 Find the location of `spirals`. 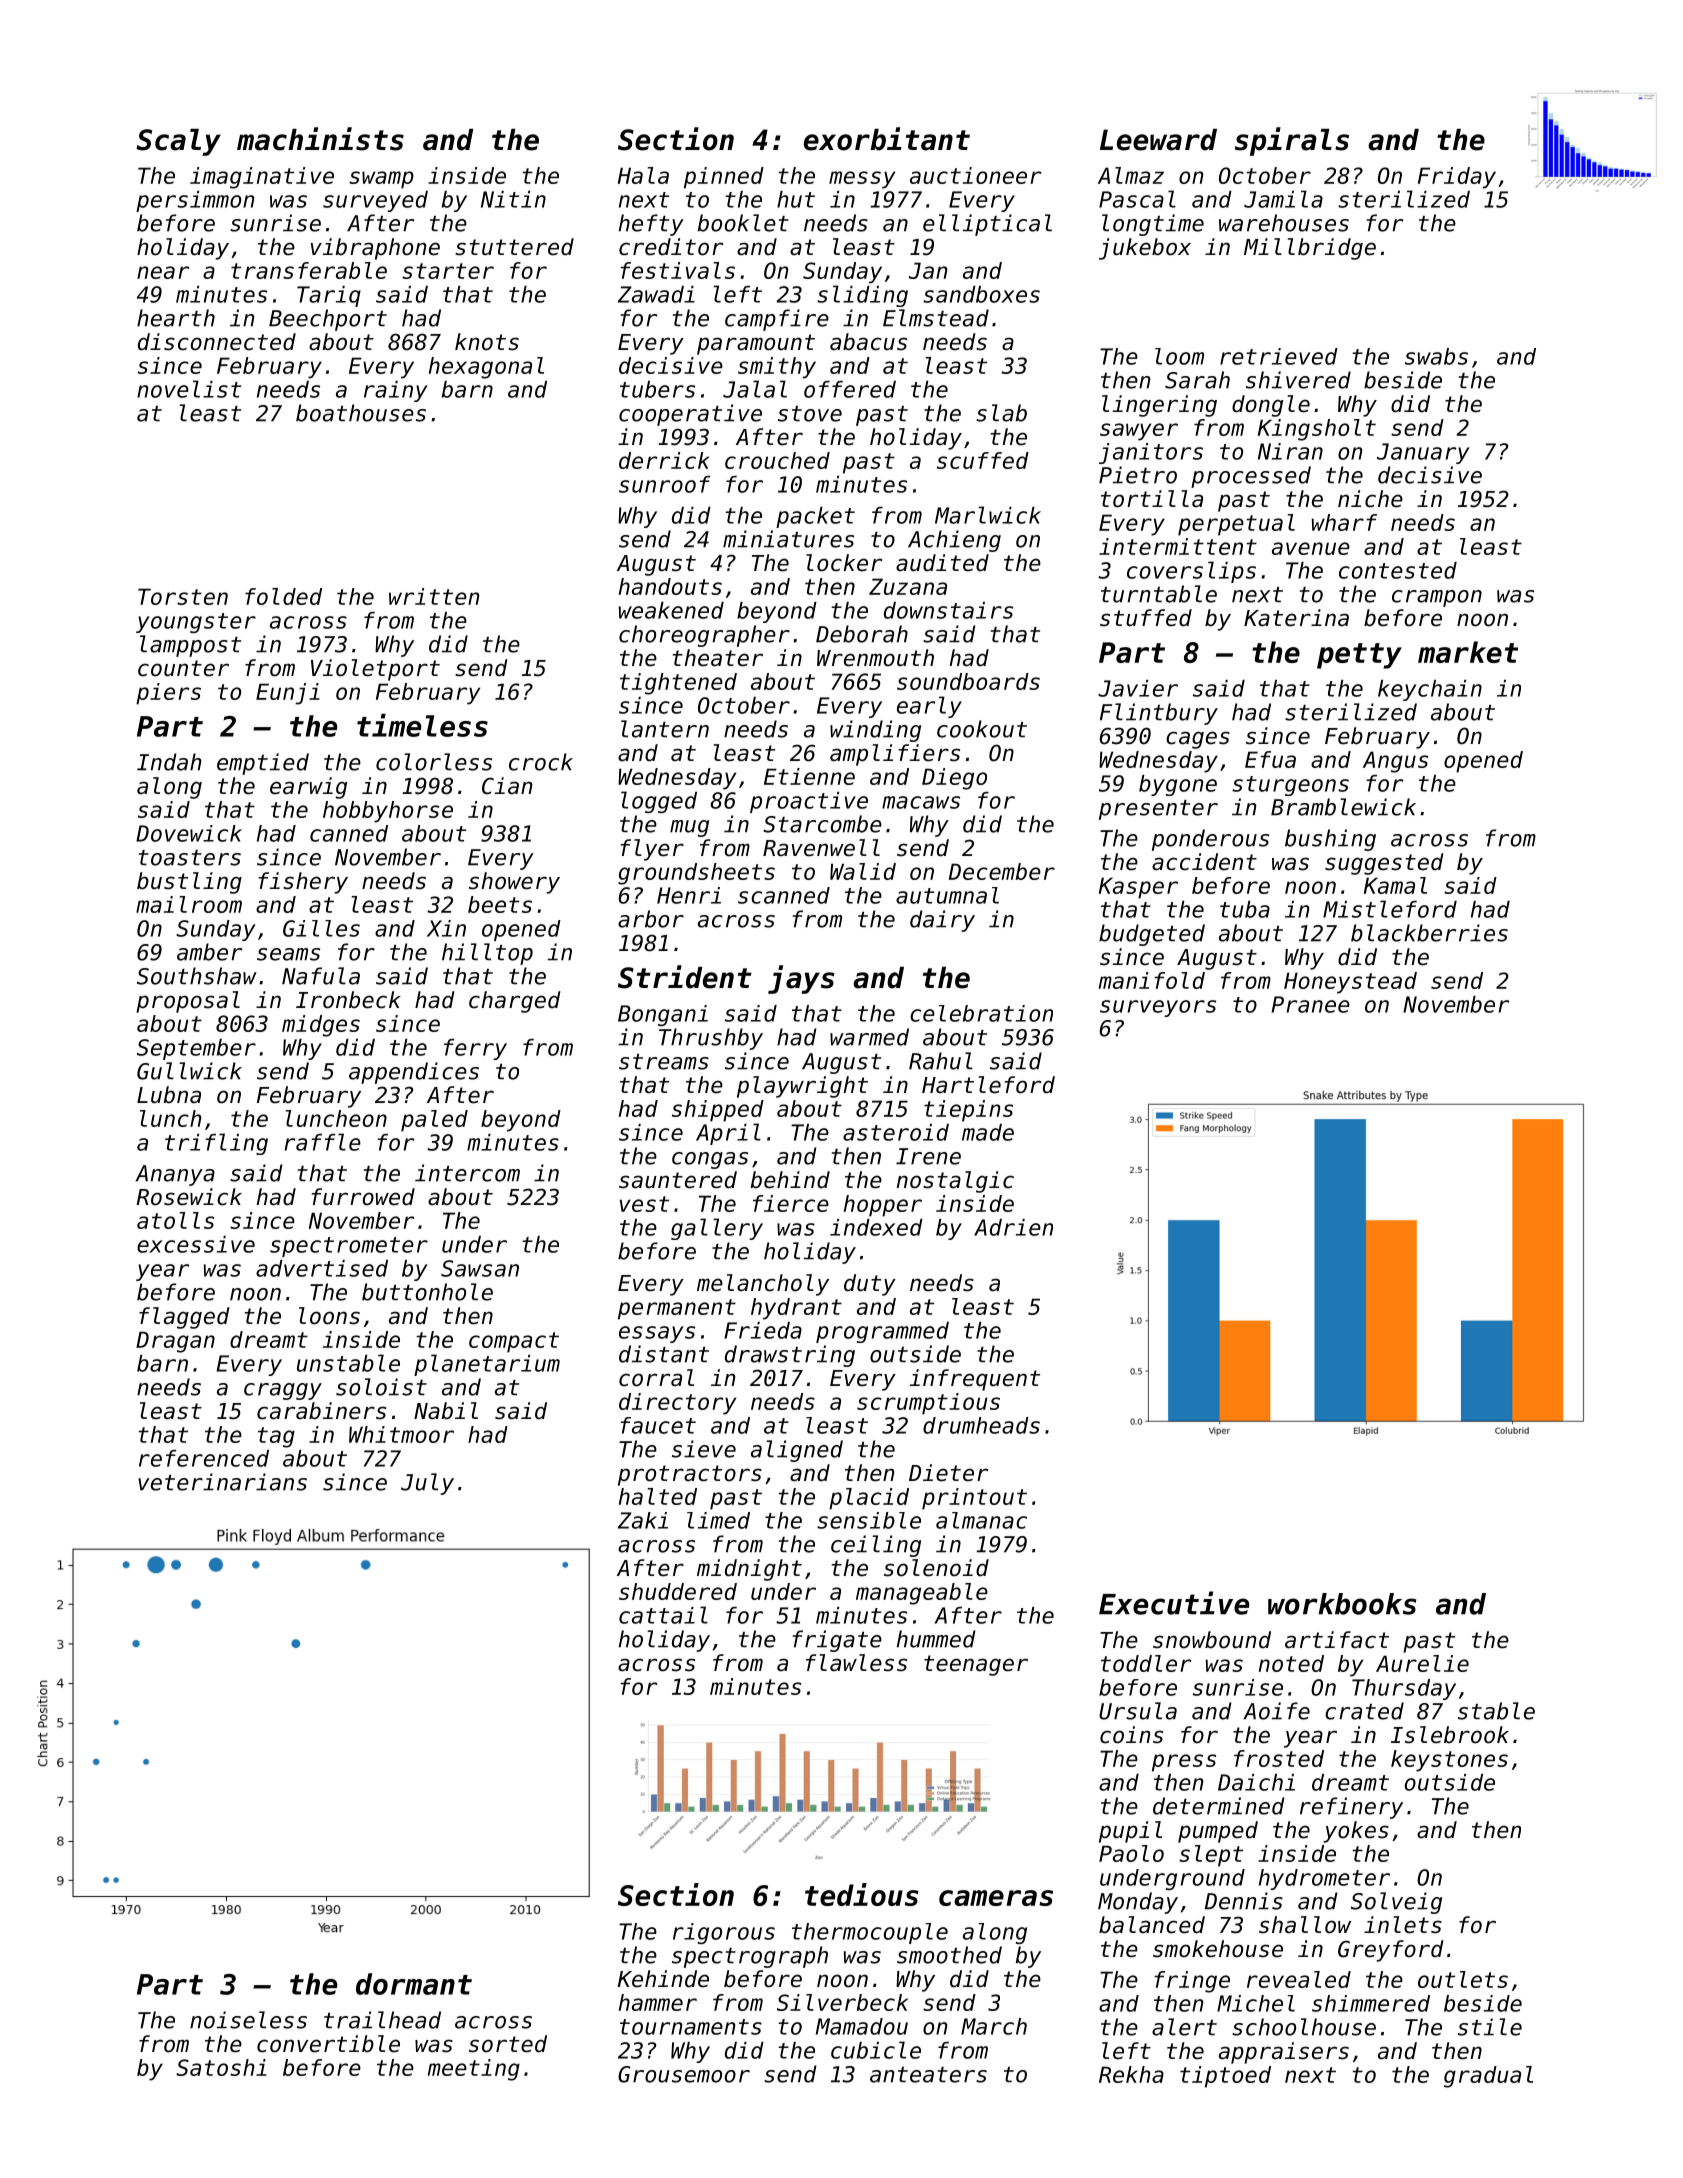

spirals is located at coordinates (1292, 141).
